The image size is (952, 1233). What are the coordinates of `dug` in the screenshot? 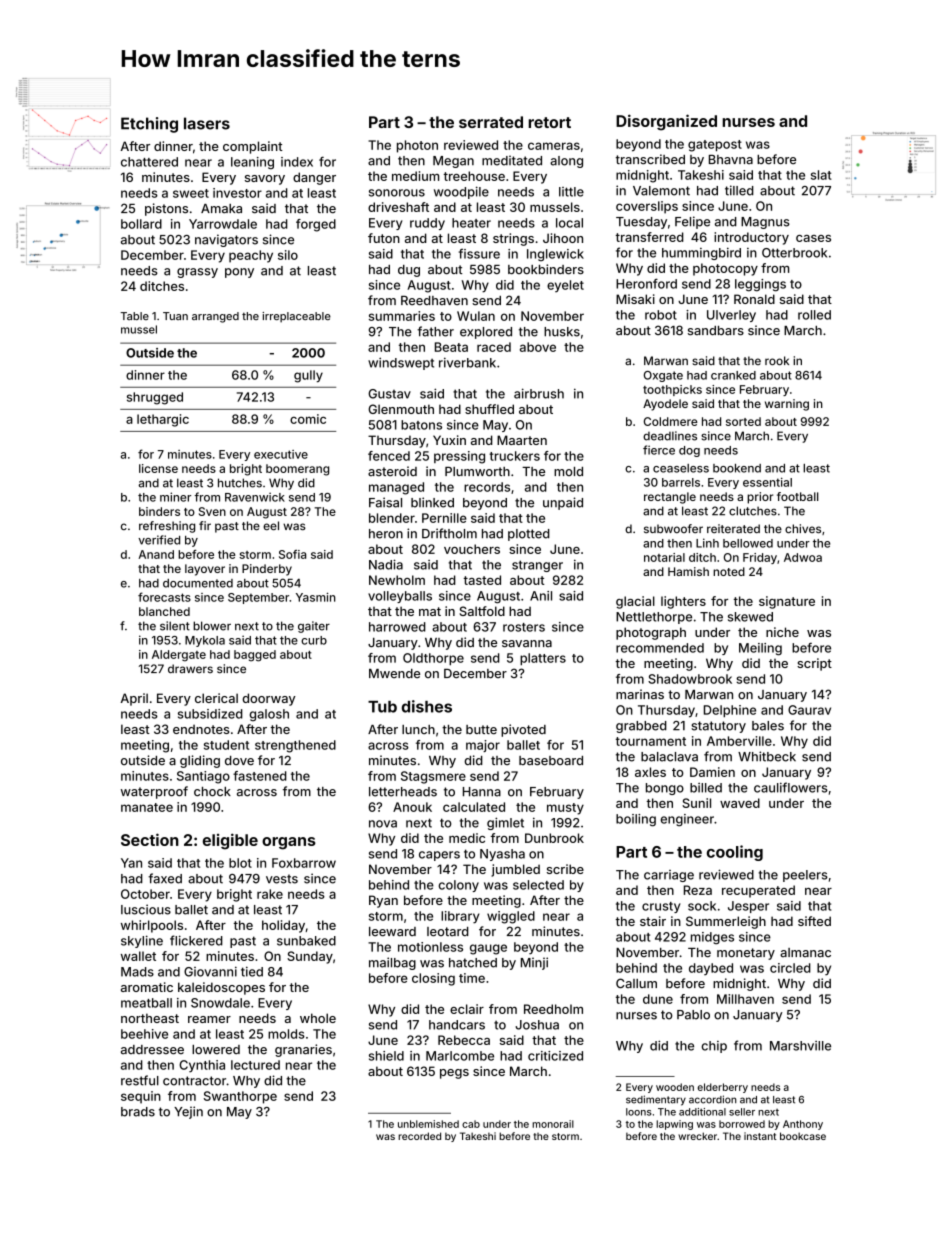 It's located at (409, 271).
